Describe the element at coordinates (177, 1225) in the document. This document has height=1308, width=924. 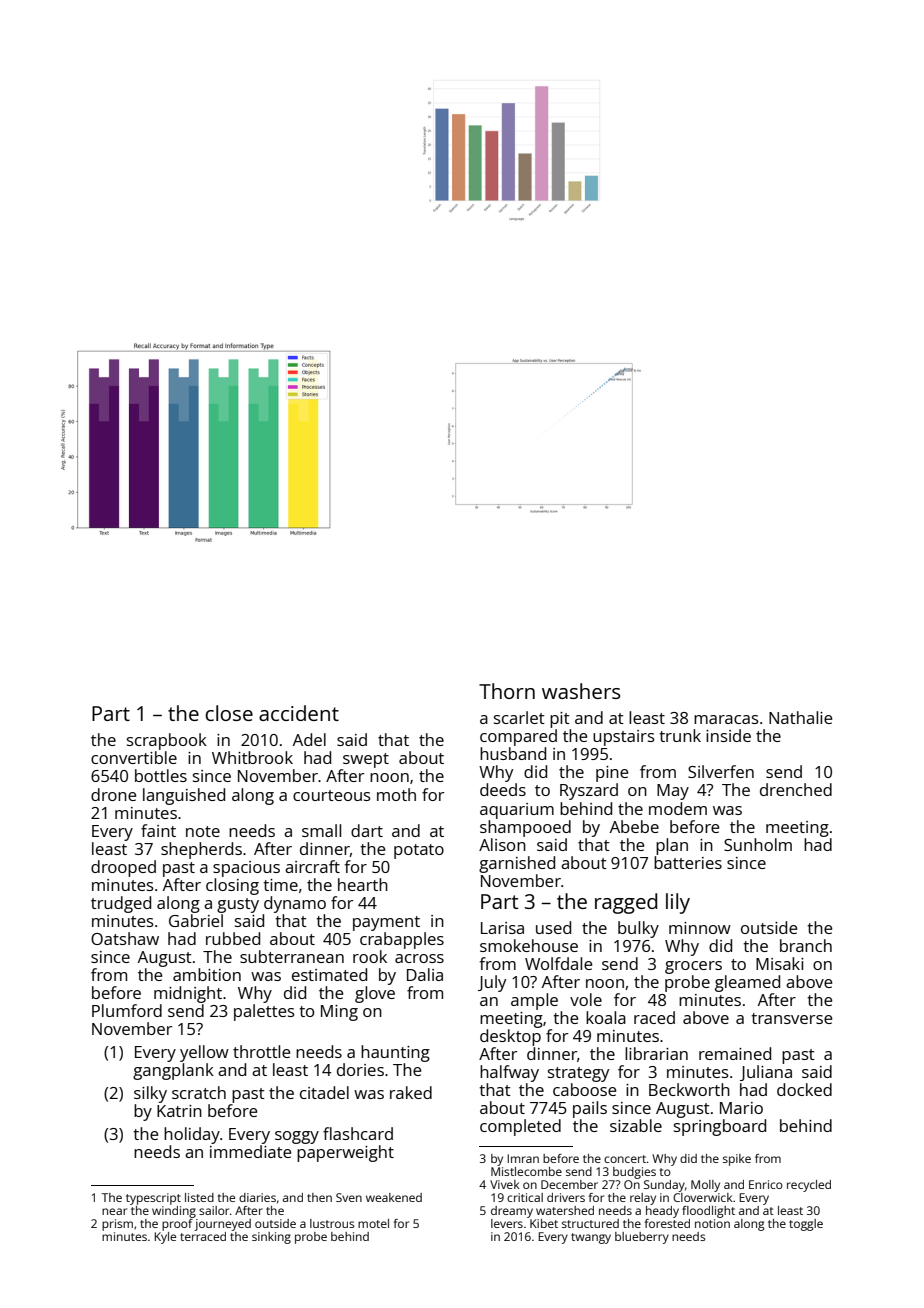
I see `proof` at that location.
